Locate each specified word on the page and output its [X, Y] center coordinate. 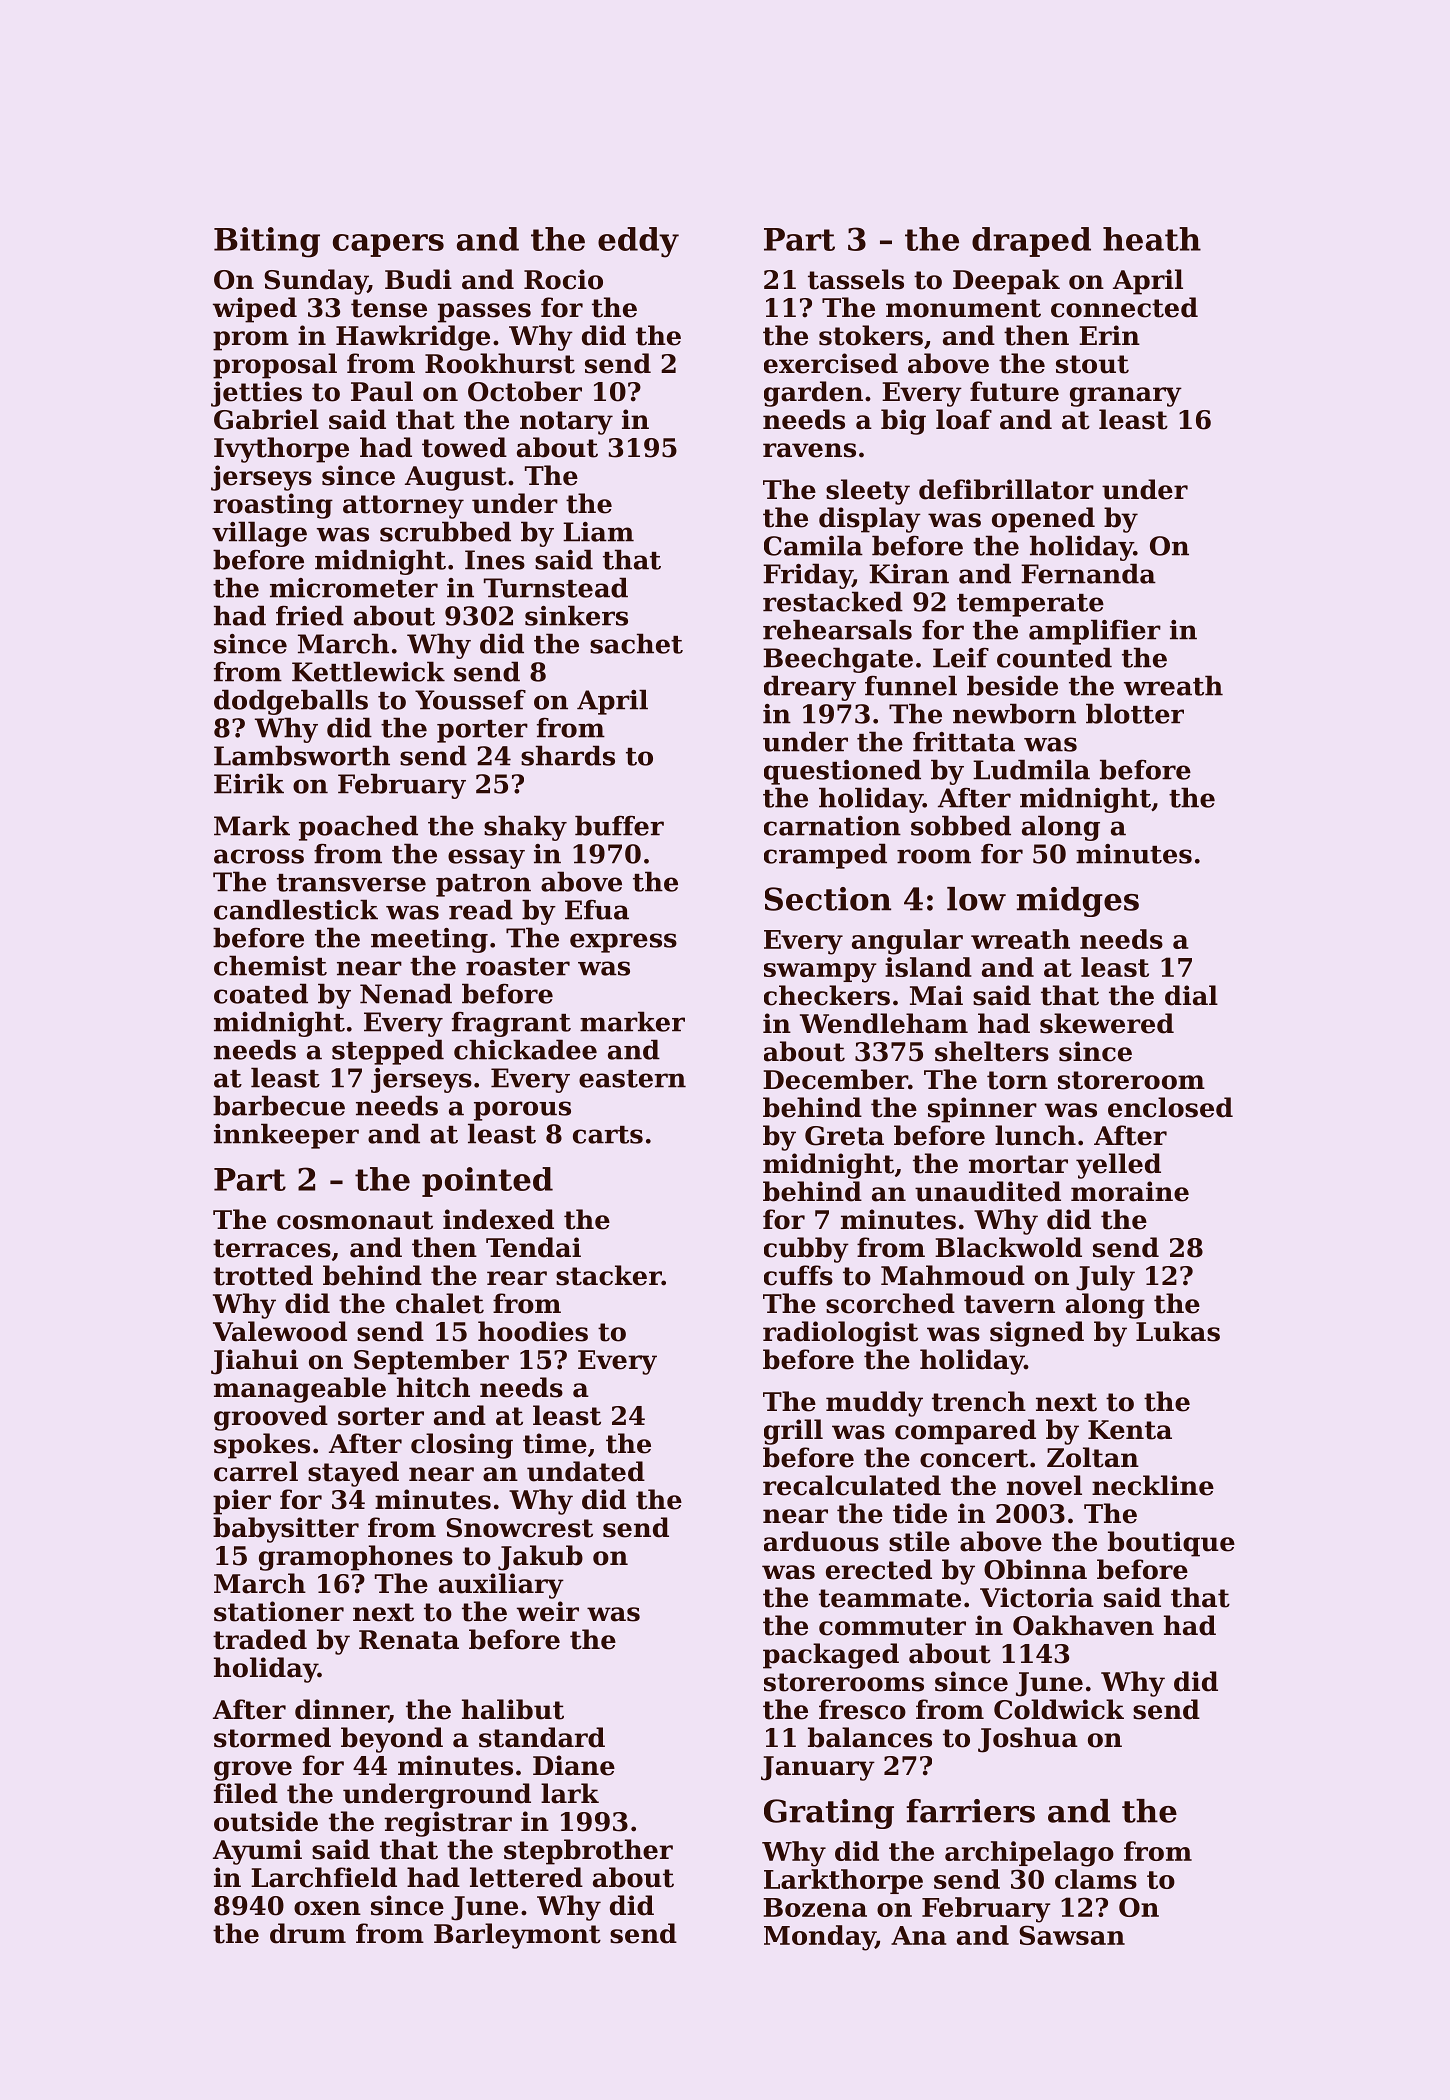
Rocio [563, 279]
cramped [825, 856]
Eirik [249, 783]
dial [1191, 995]
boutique [1171, 1544]
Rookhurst [500, 363]
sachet [636, 643]
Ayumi [257, 1852]
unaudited [988, 1191]
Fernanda [1088, 573]
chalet [440, 1303]
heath [1152, 239]
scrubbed [445, 531]
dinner [342, 1710]
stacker [609, 1275]
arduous [821, 1541]
